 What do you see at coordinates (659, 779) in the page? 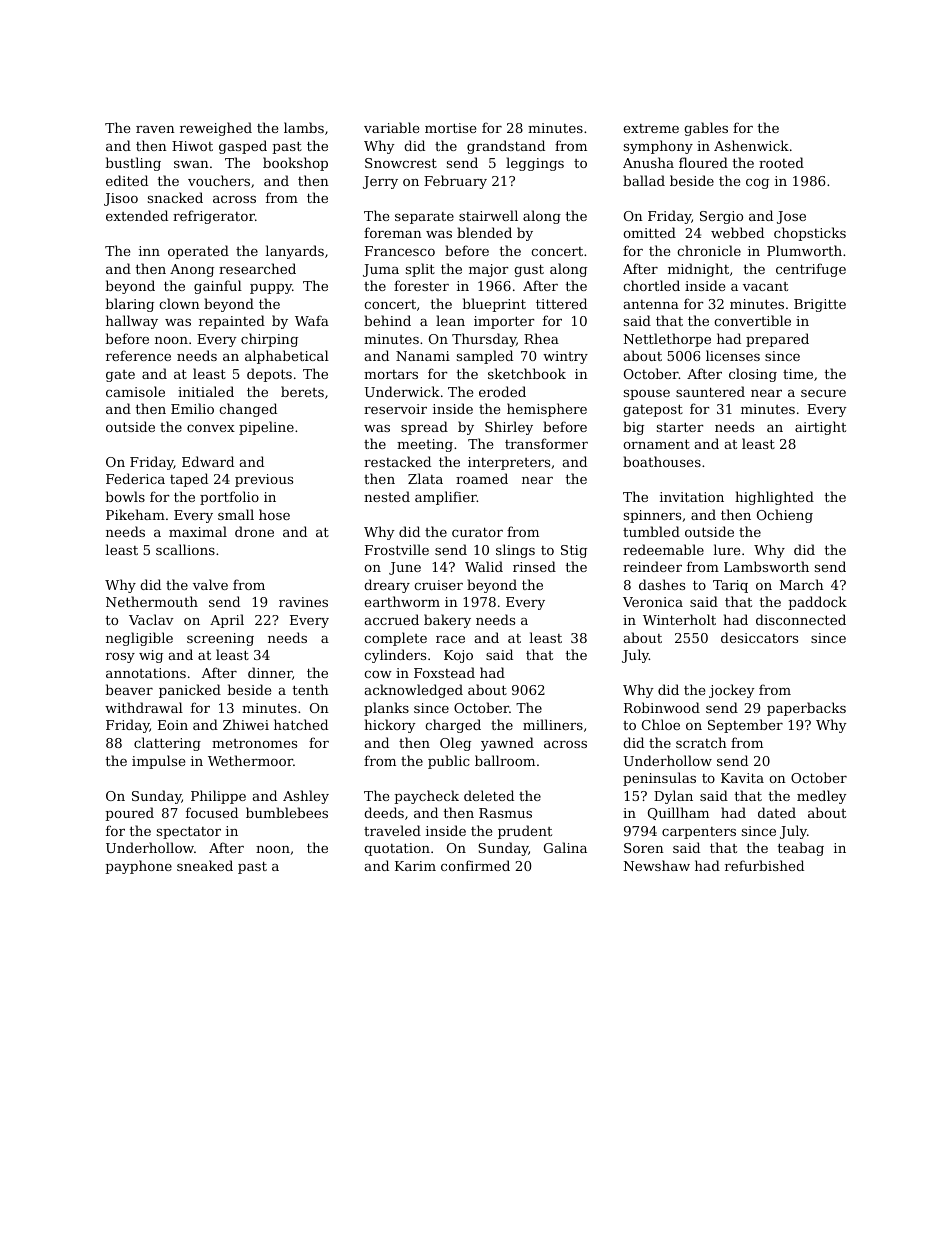
I see `peninsulas` at bounding box center [659, 779].
